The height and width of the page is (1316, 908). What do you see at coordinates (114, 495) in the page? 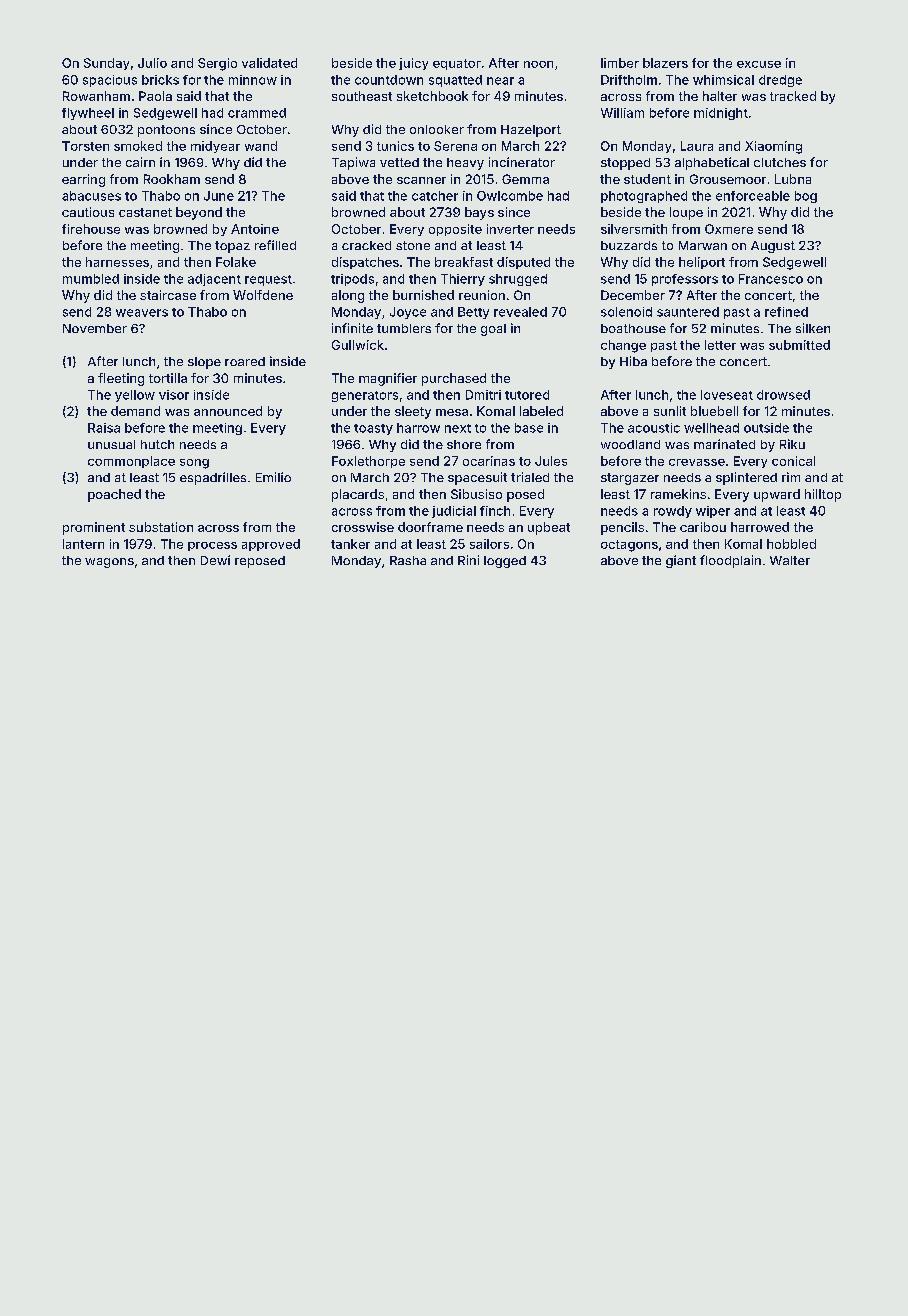
I see `poached` at bounding box center [114, 495].
